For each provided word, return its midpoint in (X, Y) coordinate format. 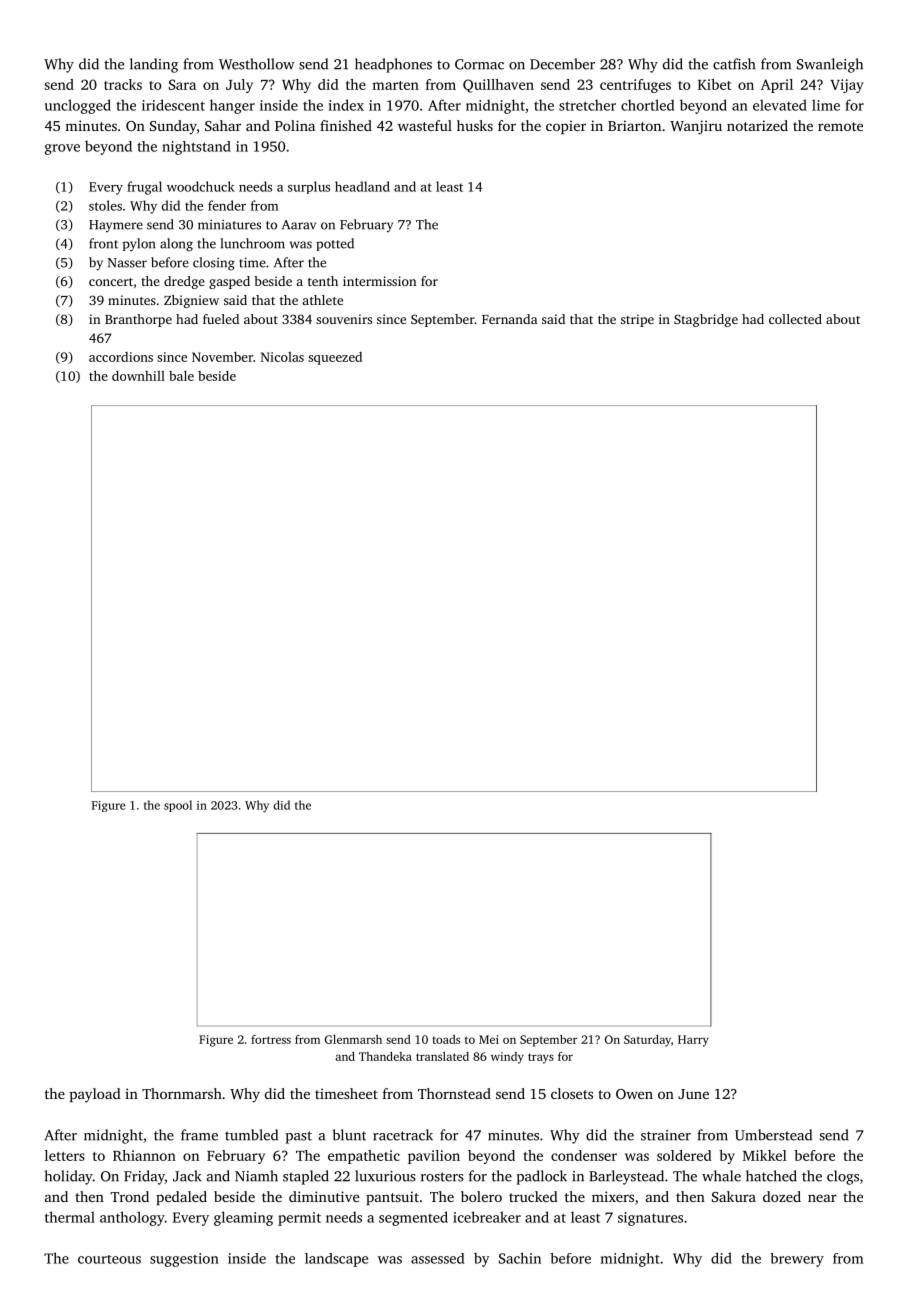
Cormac (479, 64)
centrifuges (635, 86)
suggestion (184, 1260)
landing (154, 65)
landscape (336, 1260)
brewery (797, 1260)
